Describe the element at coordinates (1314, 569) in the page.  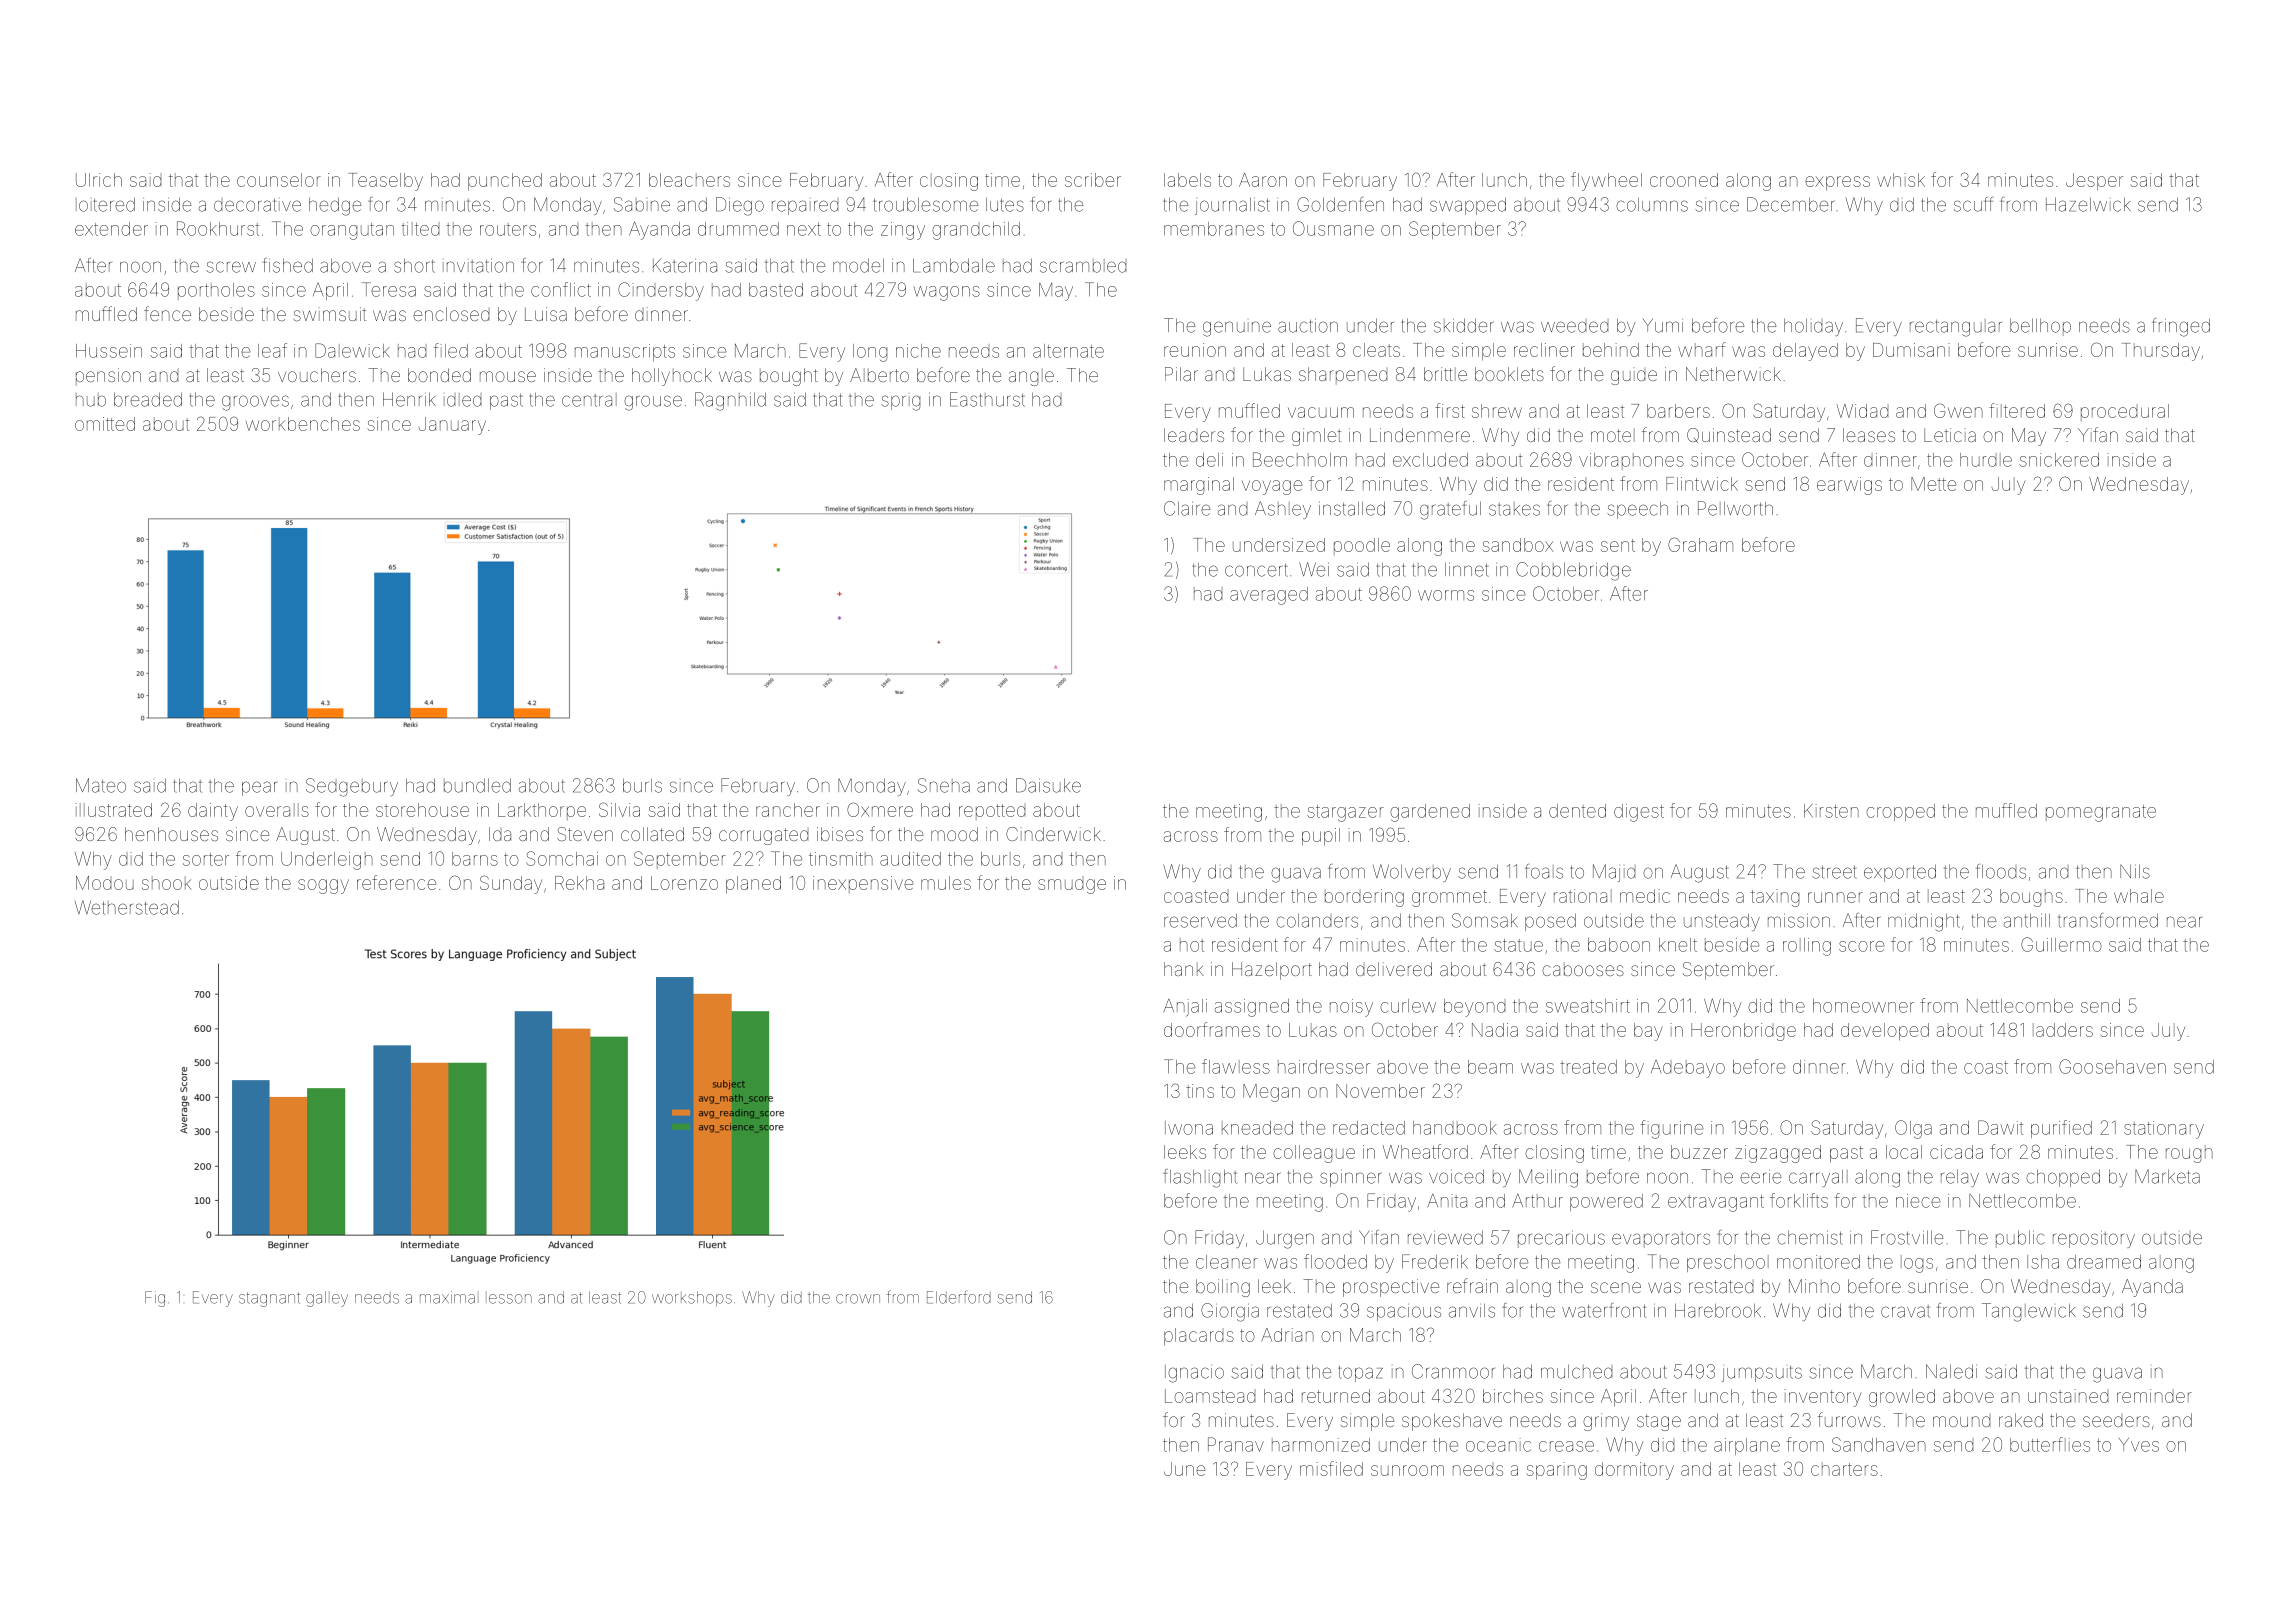
I see `Wei` at that location.
